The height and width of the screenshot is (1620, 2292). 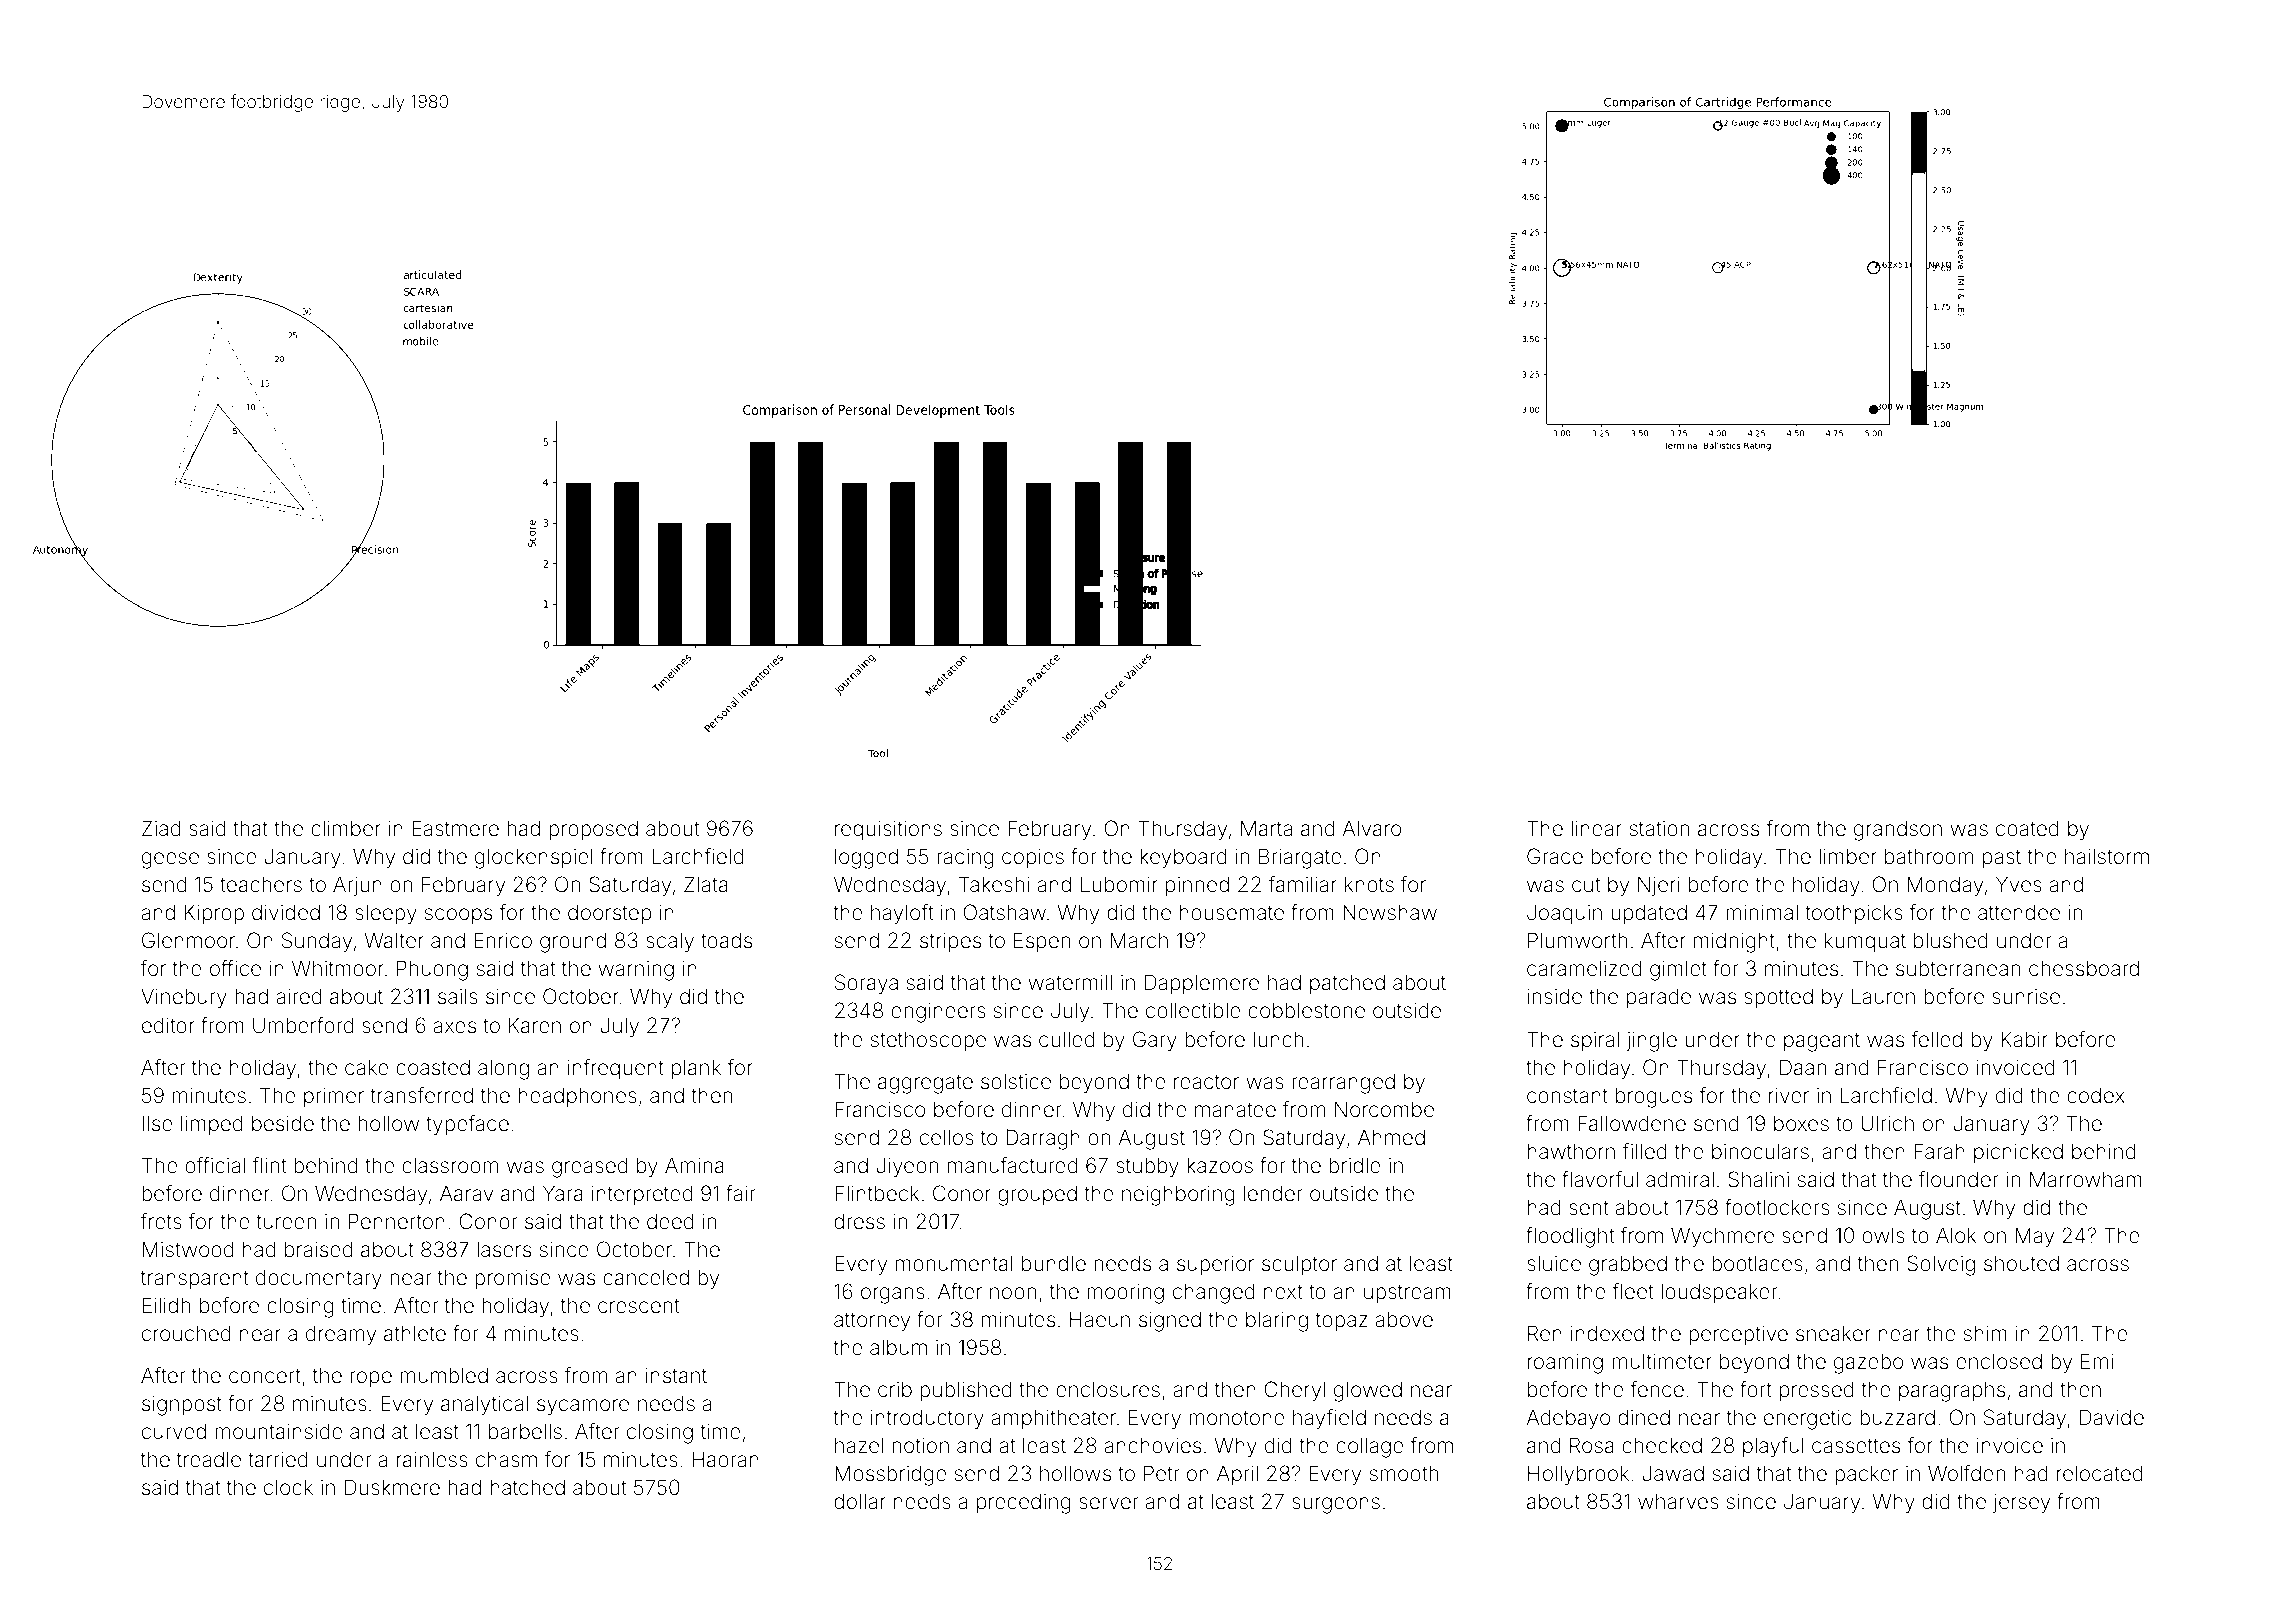 I want to click on Yves, so click(x=2019, y=884).
